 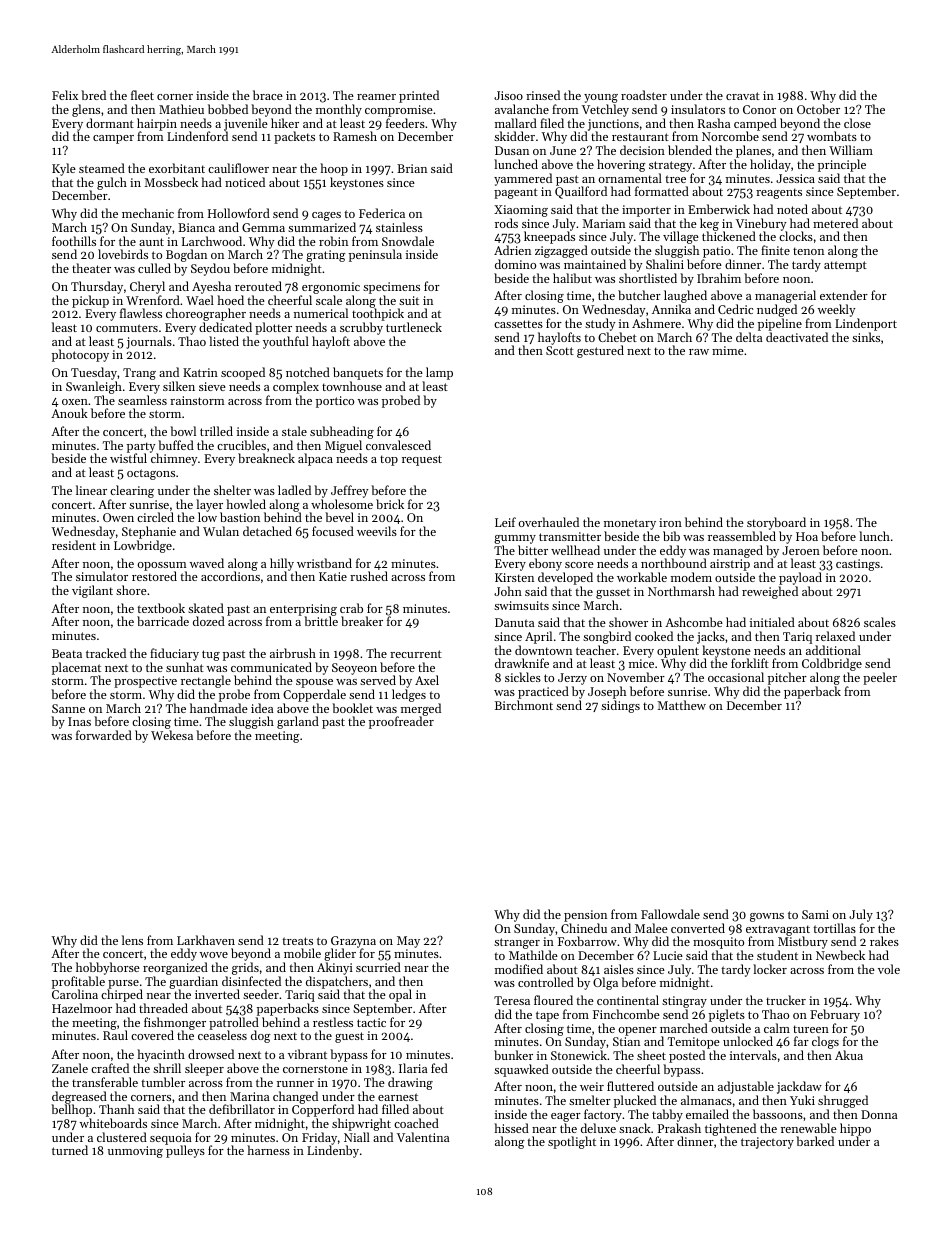 What do you see at coordinates (74, 241) in the page?
I see `foothills` at bounding box center [74, 241].
